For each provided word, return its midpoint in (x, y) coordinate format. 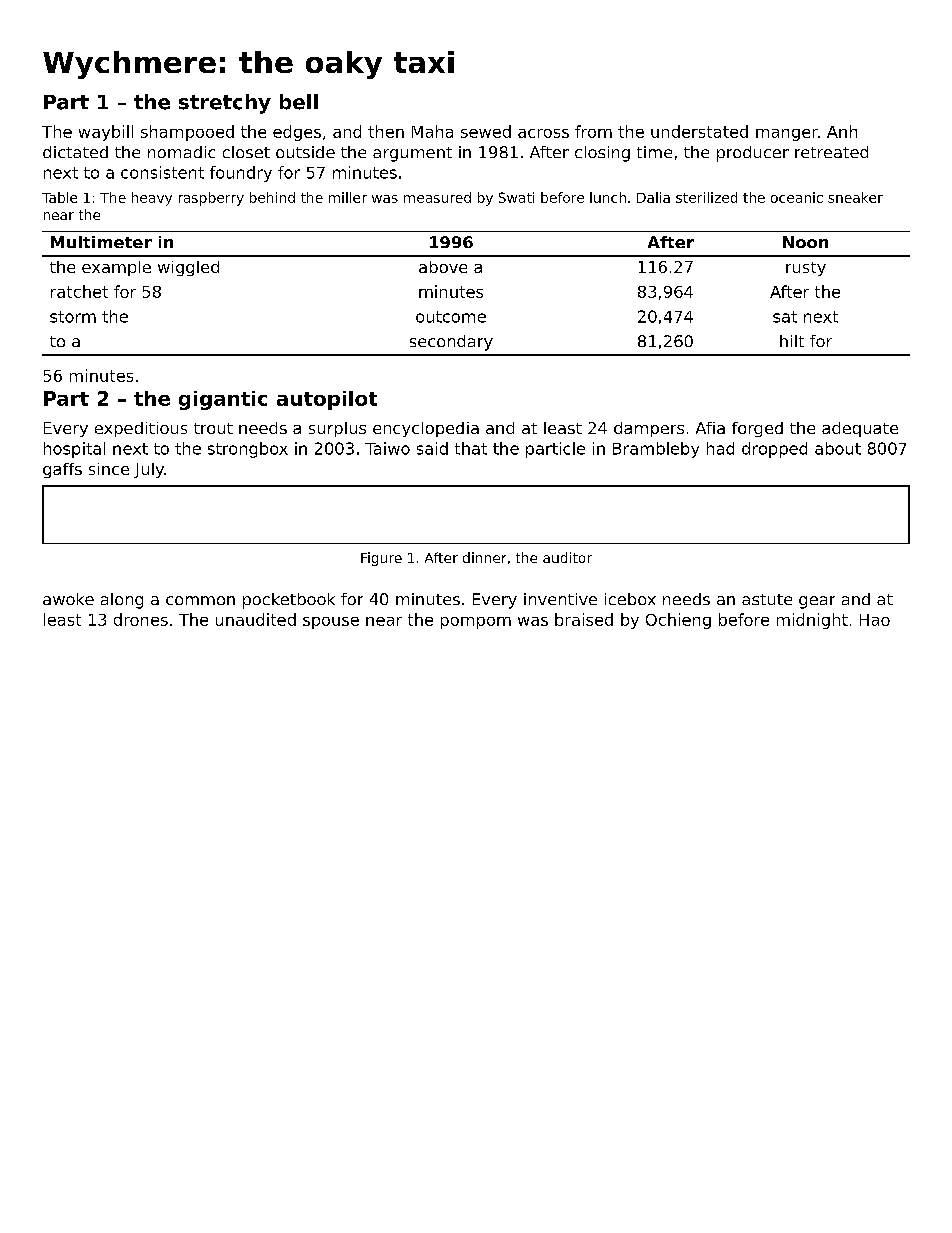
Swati (516, 197)
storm (73, 317)
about (838, 448)
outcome (451, 317)
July (149, 470)
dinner (484, 557)
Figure (381, 559)
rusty (806, 269)
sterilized (706, 197)
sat (785, 317)
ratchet (79, 291)
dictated (75, 152)
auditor (567, 557)
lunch (608, 197)
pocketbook (289, 601)
